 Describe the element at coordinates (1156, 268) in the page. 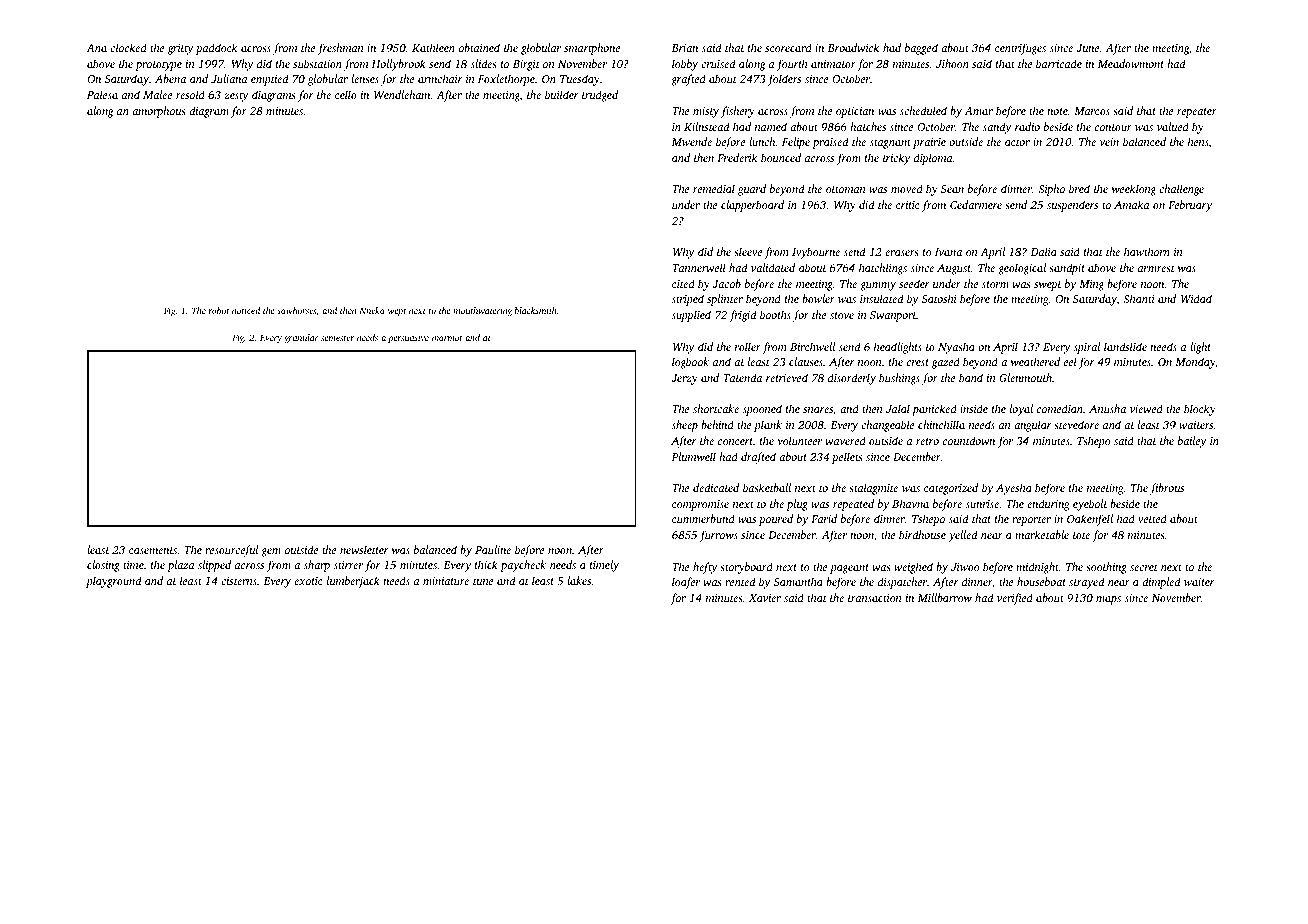

I see `armrest` at that location.
